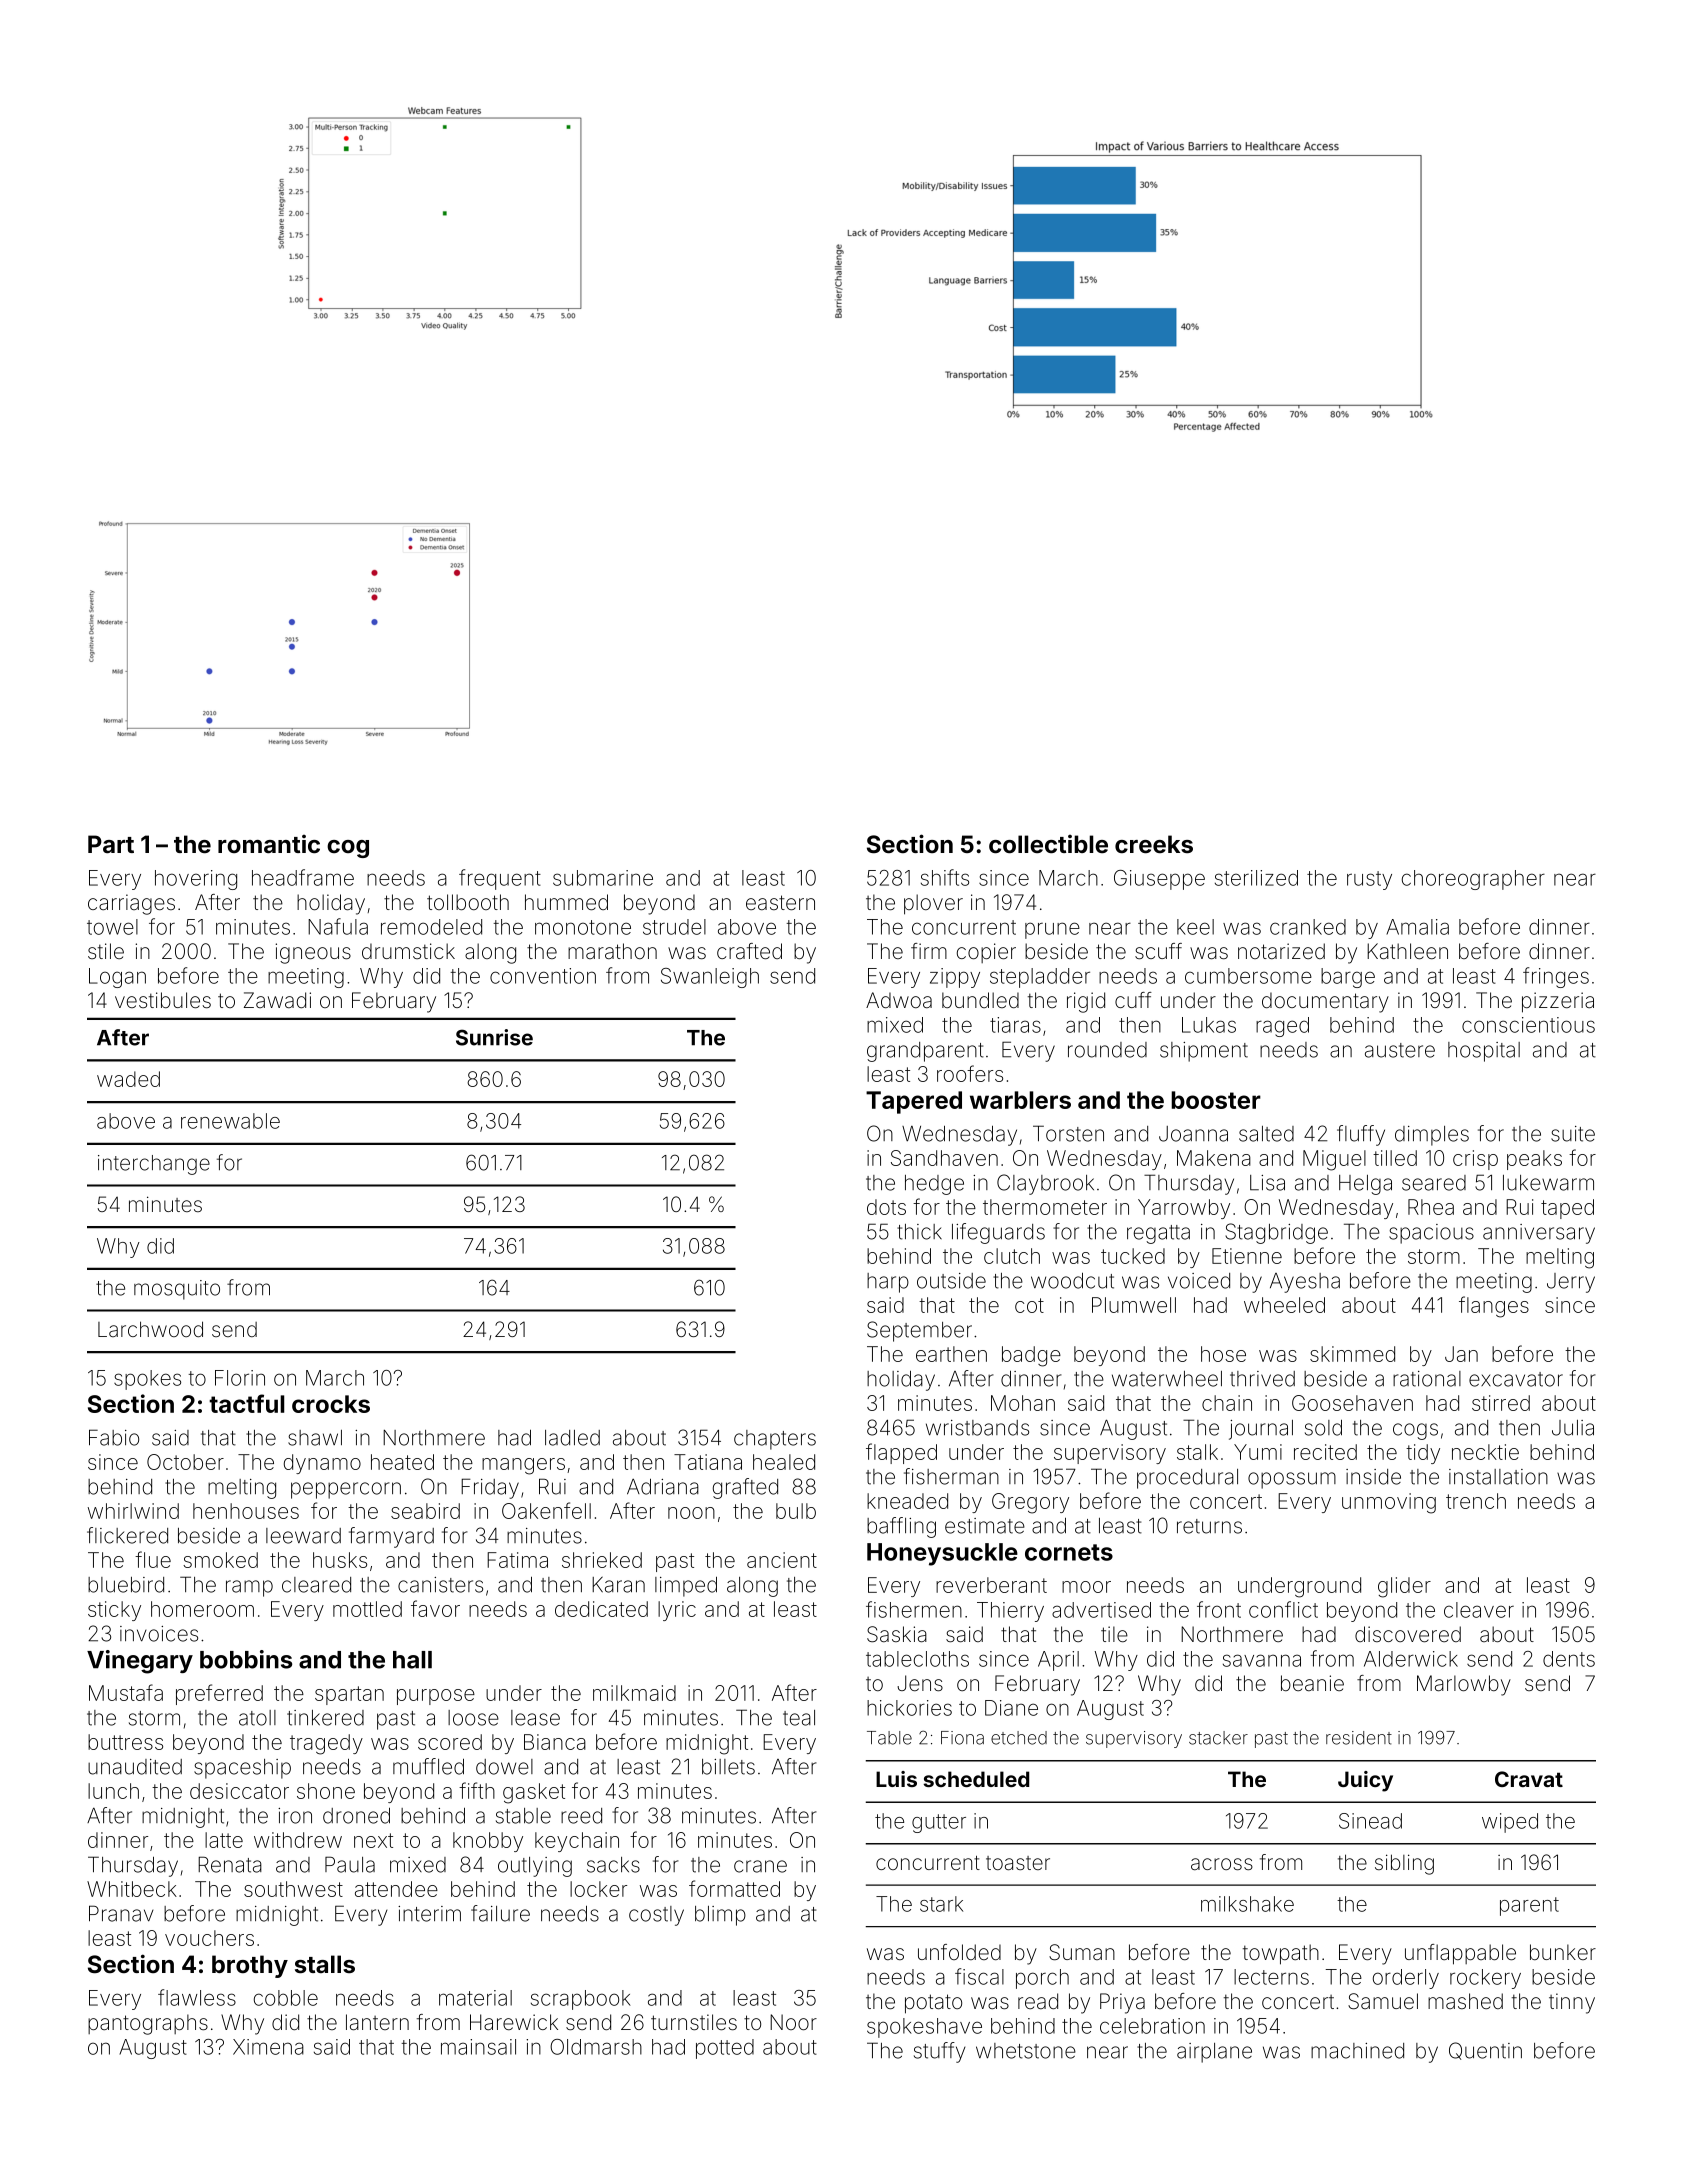 Image resolution: width=1683 pixels, height=2178 pixels. Describe the element at coordinates (1030, 1503) in the image. I see `Gregory` at that location.
